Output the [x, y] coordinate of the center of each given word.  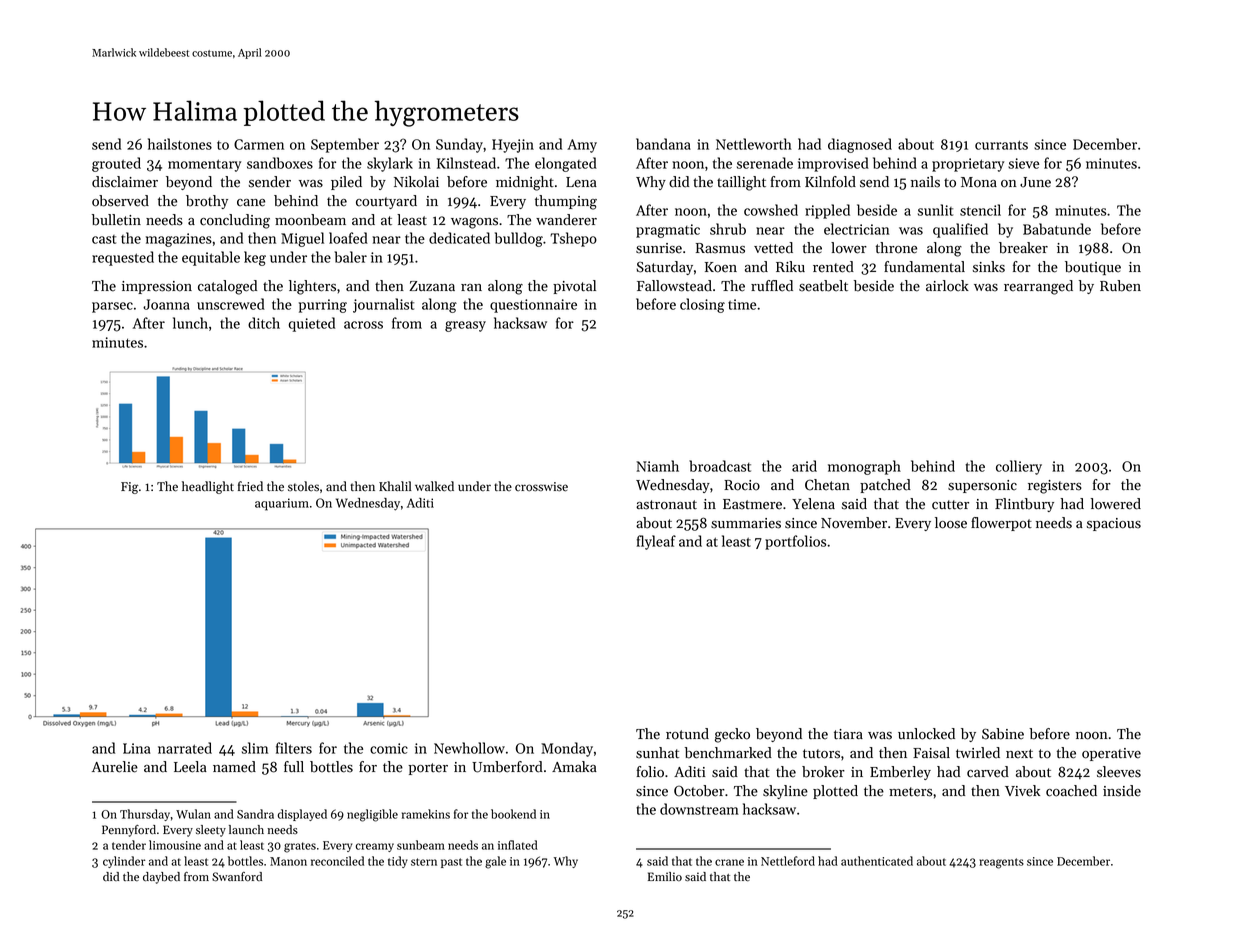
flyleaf [656, 542]
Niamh [657, 466]
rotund [687, 734]
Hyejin [513, 146]
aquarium [282, 504]
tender [129, 845]
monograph [864, 467]
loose [951, 523]
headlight [208, 487]
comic [389, 748]
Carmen [259, 144]
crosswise [541, 487]
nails [925, 182]
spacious [1114, 524]
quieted [312, 324]
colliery [1019, 467]
